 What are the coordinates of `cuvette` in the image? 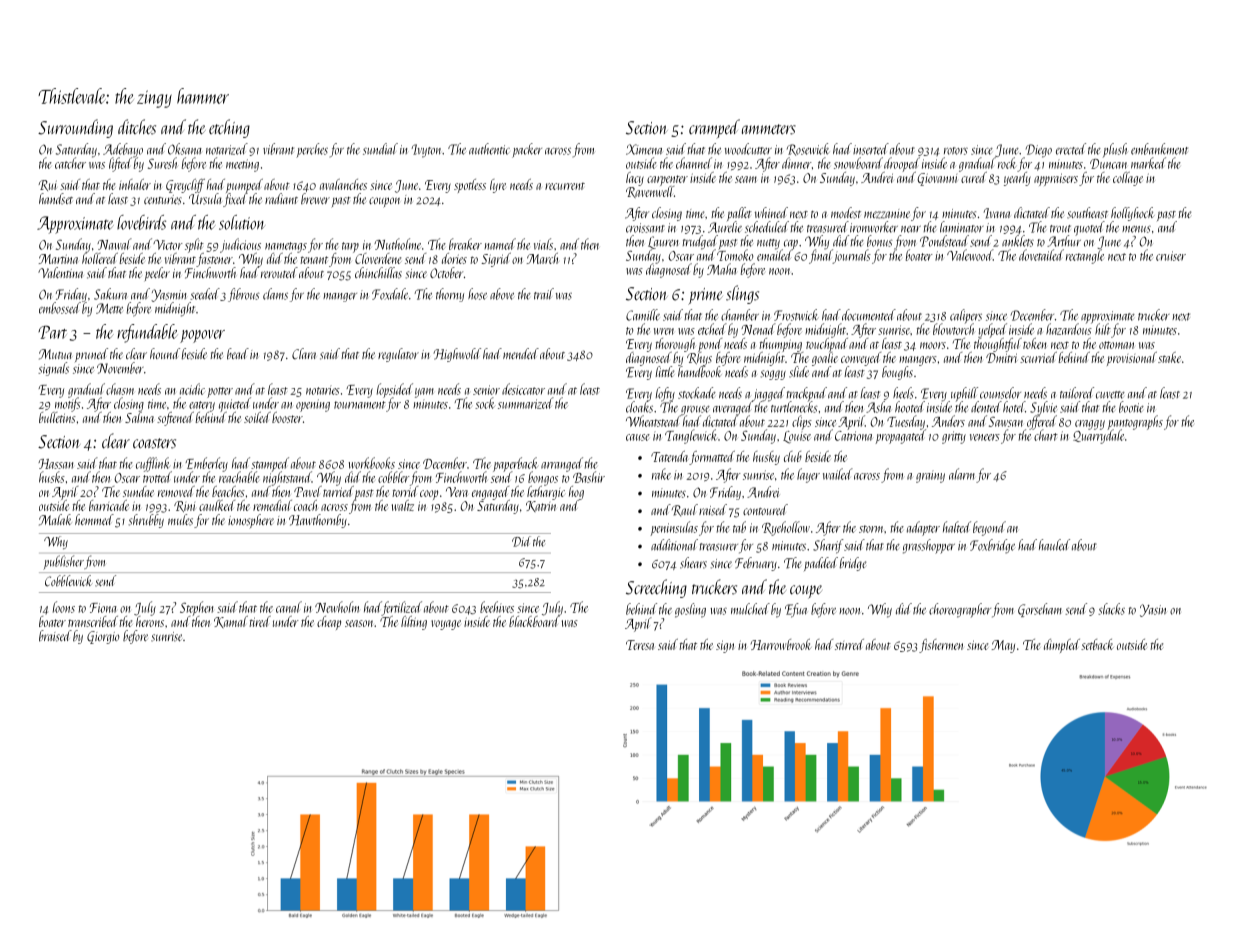 It's located at (1110, 395).
